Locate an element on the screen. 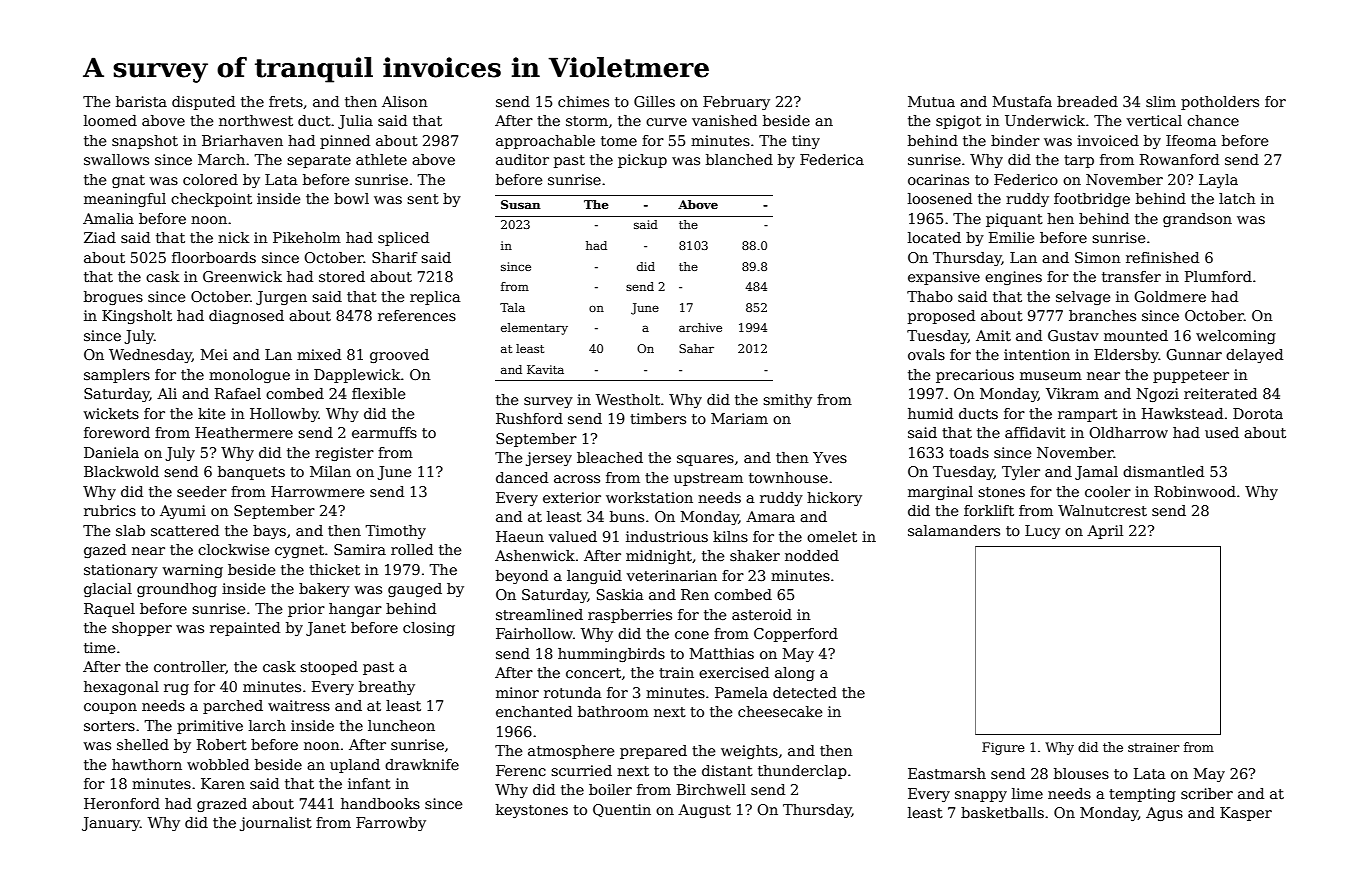 The image size is (1372, 887). Mutua is located at coordinates (931, 101).
